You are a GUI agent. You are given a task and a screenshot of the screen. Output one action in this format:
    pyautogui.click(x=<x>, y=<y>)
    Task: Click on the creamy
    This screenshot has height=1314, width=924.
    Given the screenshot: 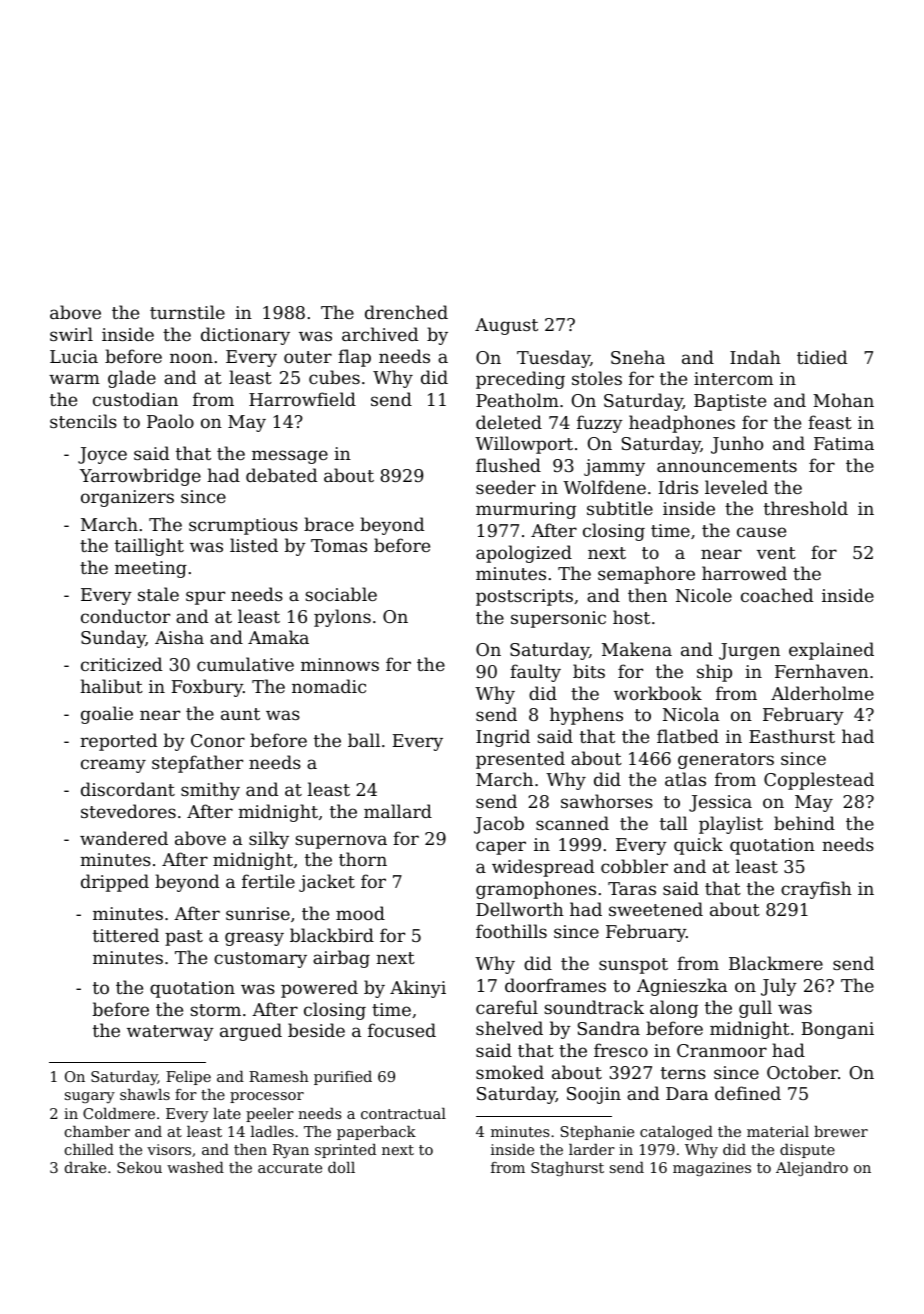 What is the action you would take?
    pyautogui.click(x=113, y=766)
